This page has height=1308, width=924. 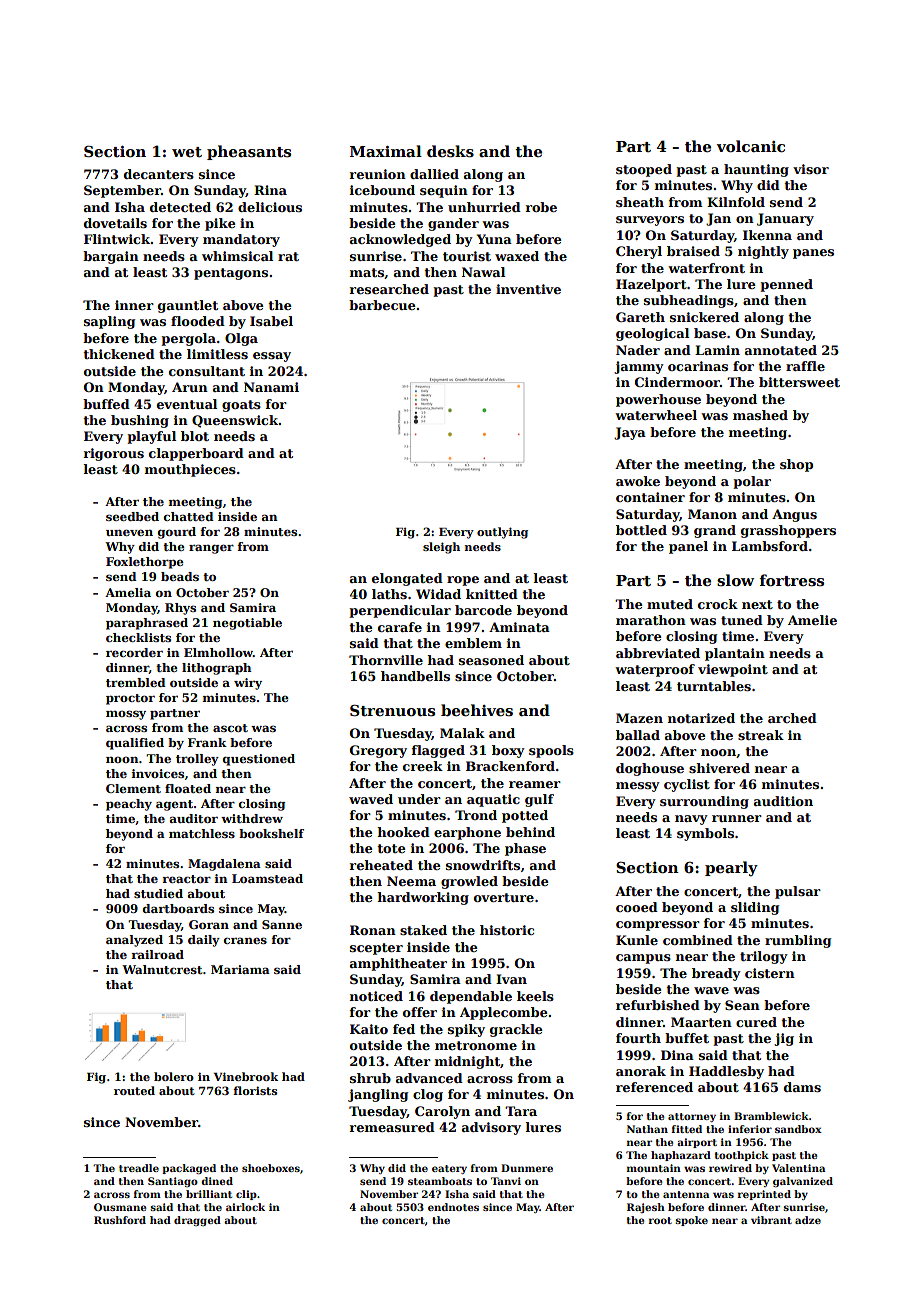 What do you see at coordinates (245, 1207) in the page?
I see `airlock` at bounding box center [245, 1207].
